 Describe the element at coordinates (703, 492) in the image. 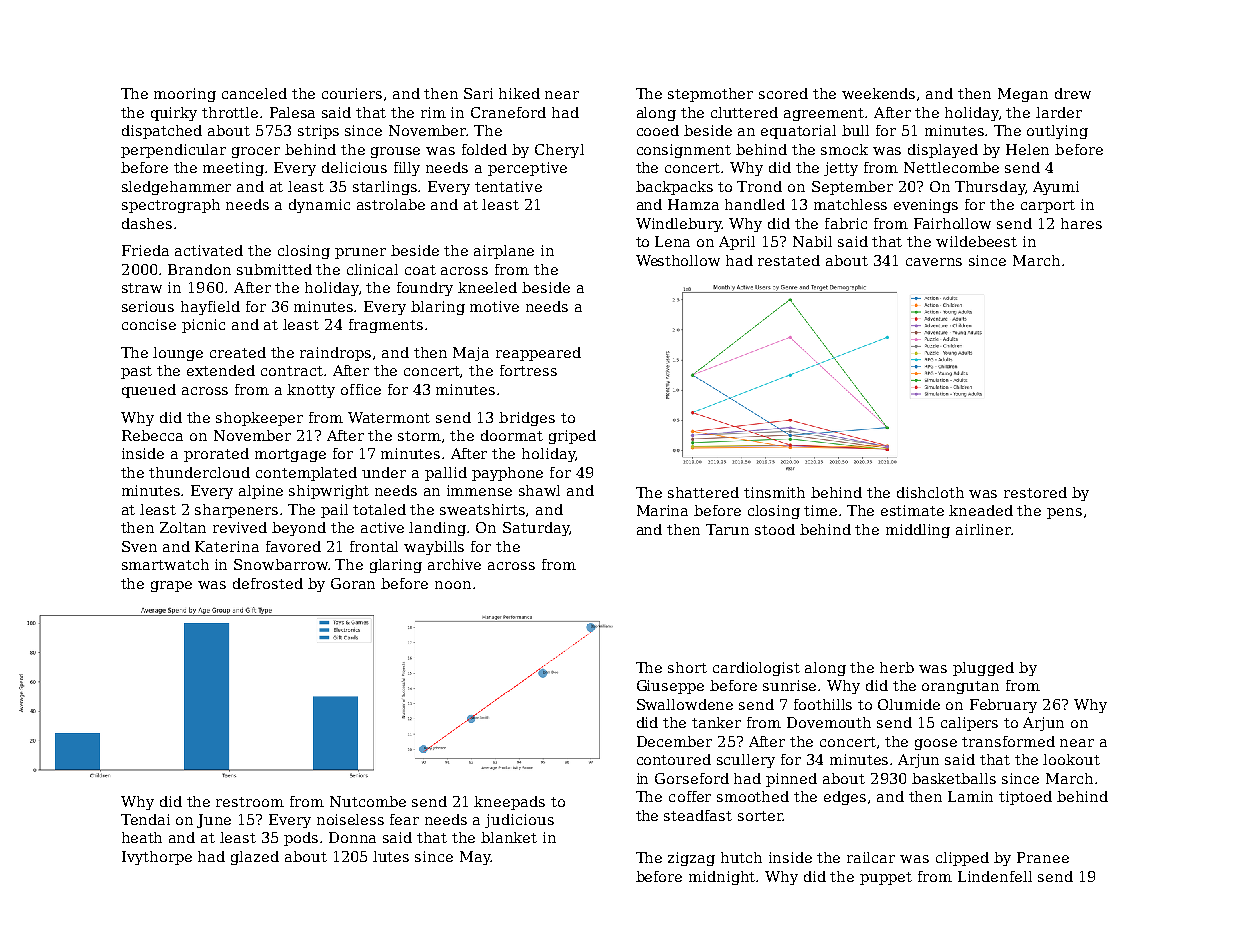

I see `shattered` at that location.
